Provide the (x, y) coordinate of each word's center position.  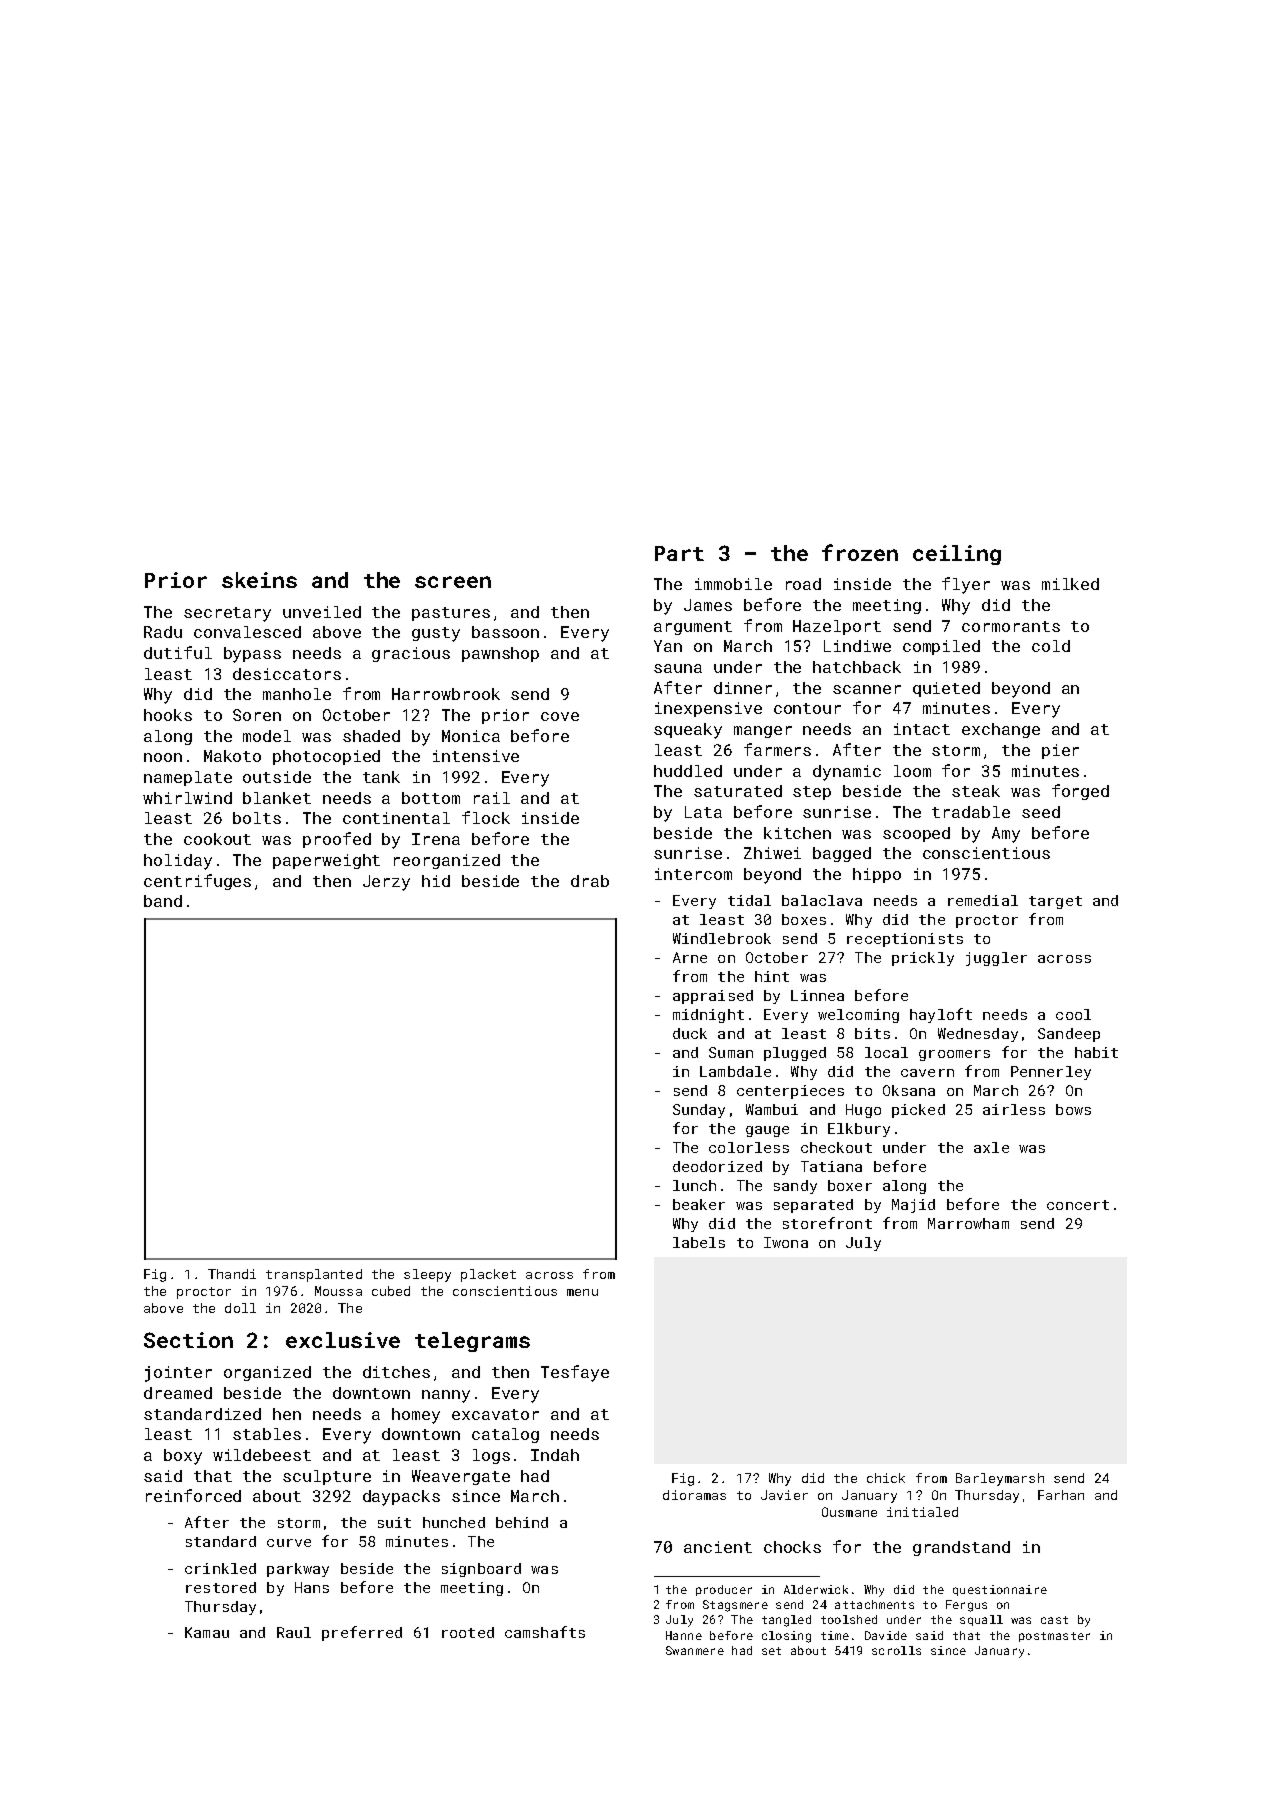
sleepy (427, 1275)
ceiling (957, 555)
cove (560, 716)
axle (991, 1147)
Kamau (207, 1632)
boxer (850, 1185)
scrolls (896, 1650)
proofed (337, 840)
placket (488, 1275)
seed (1041, 812)
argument (693, 628)
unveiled (322, 612)
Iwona (786, 1242)
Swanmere (695, 1650)
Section (188, 1340)
